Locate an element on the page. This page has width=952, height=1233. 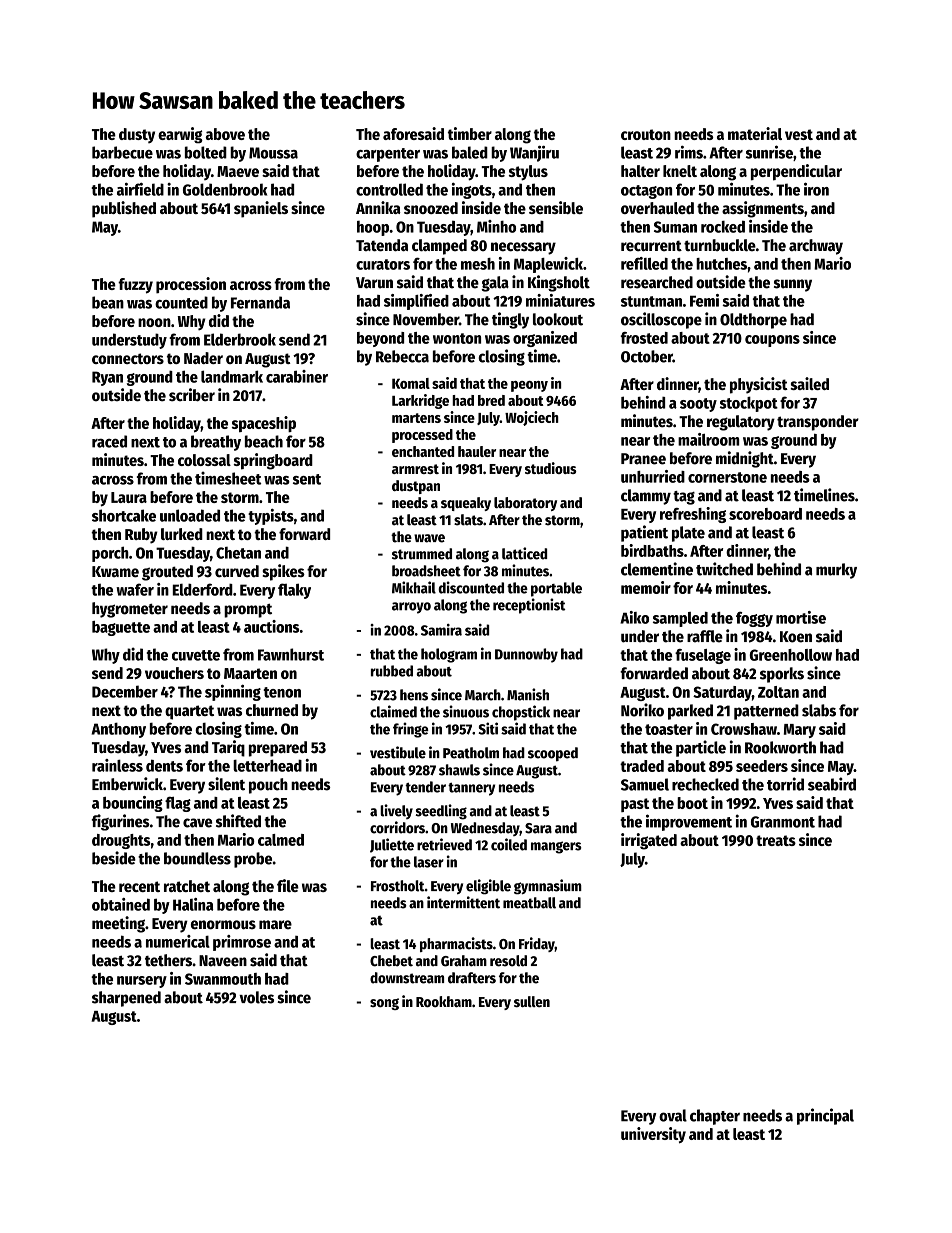
Ryan is located at coordinates (107, 378).
